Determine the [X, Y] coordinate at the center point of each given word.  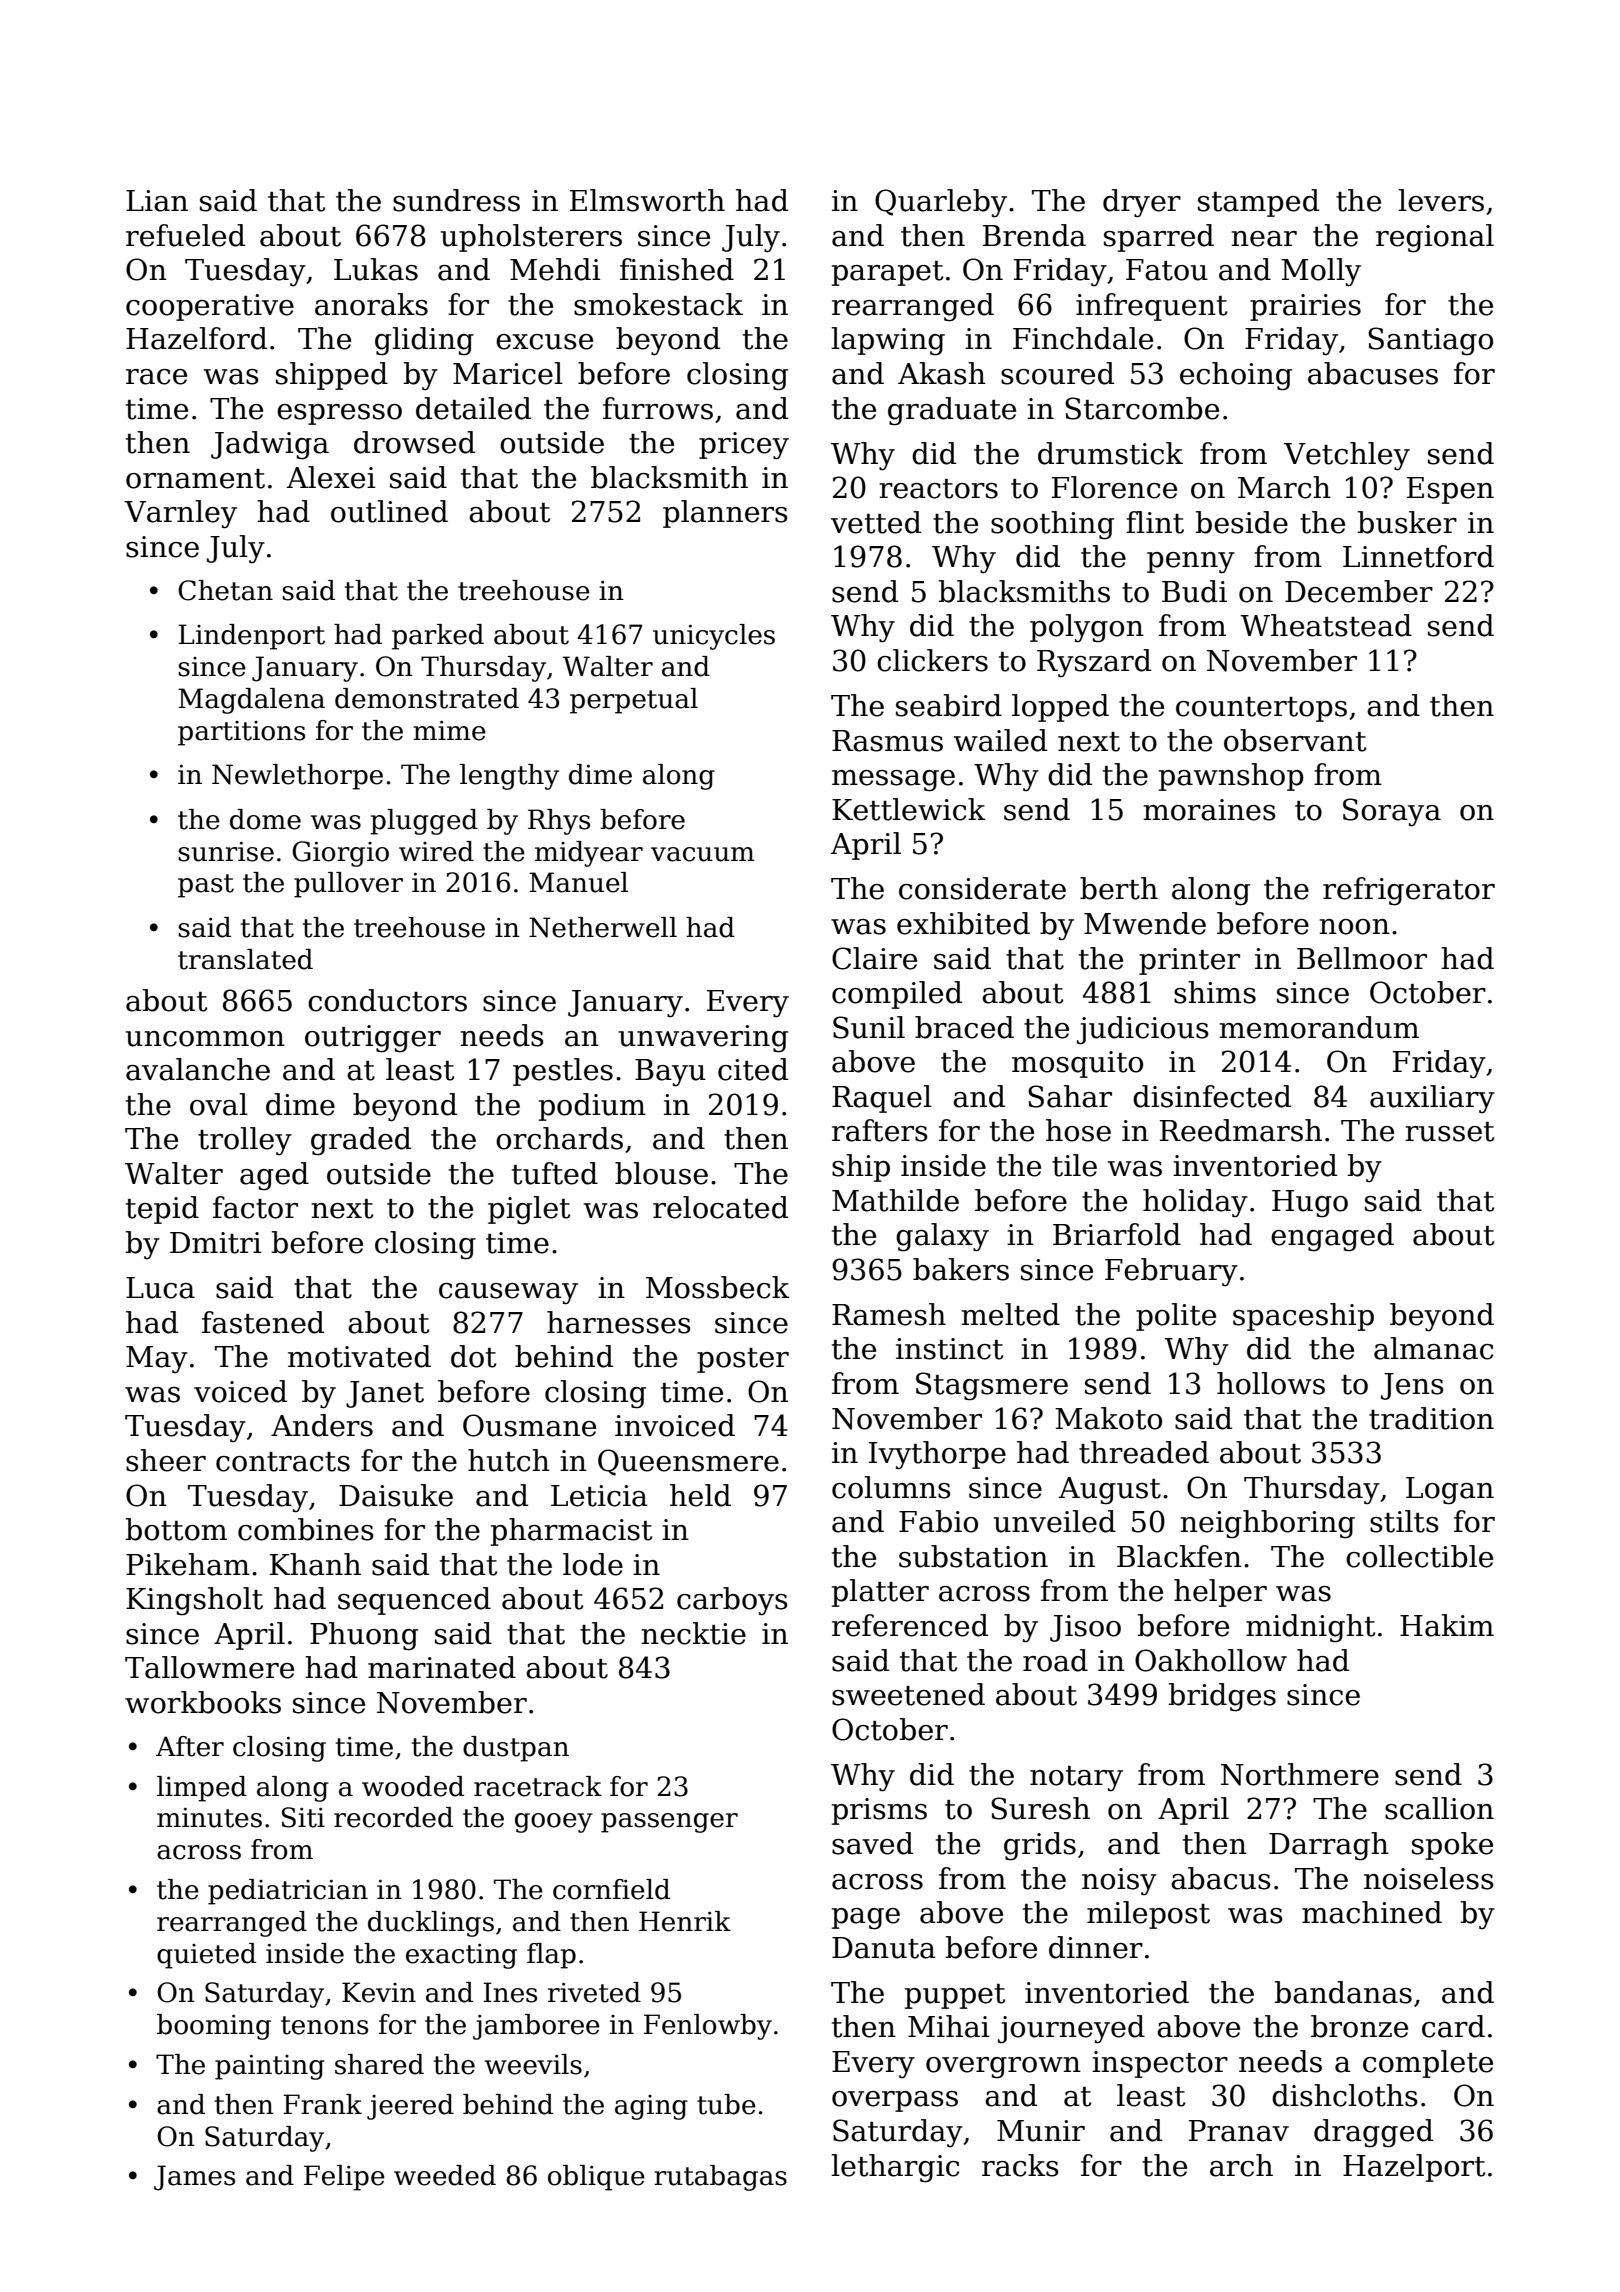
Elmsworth [647, 200]
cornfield [611, 1889]
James [194, 2178]
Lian [157, 201]
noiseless [1429, 1878]
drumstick [1110, 453]
